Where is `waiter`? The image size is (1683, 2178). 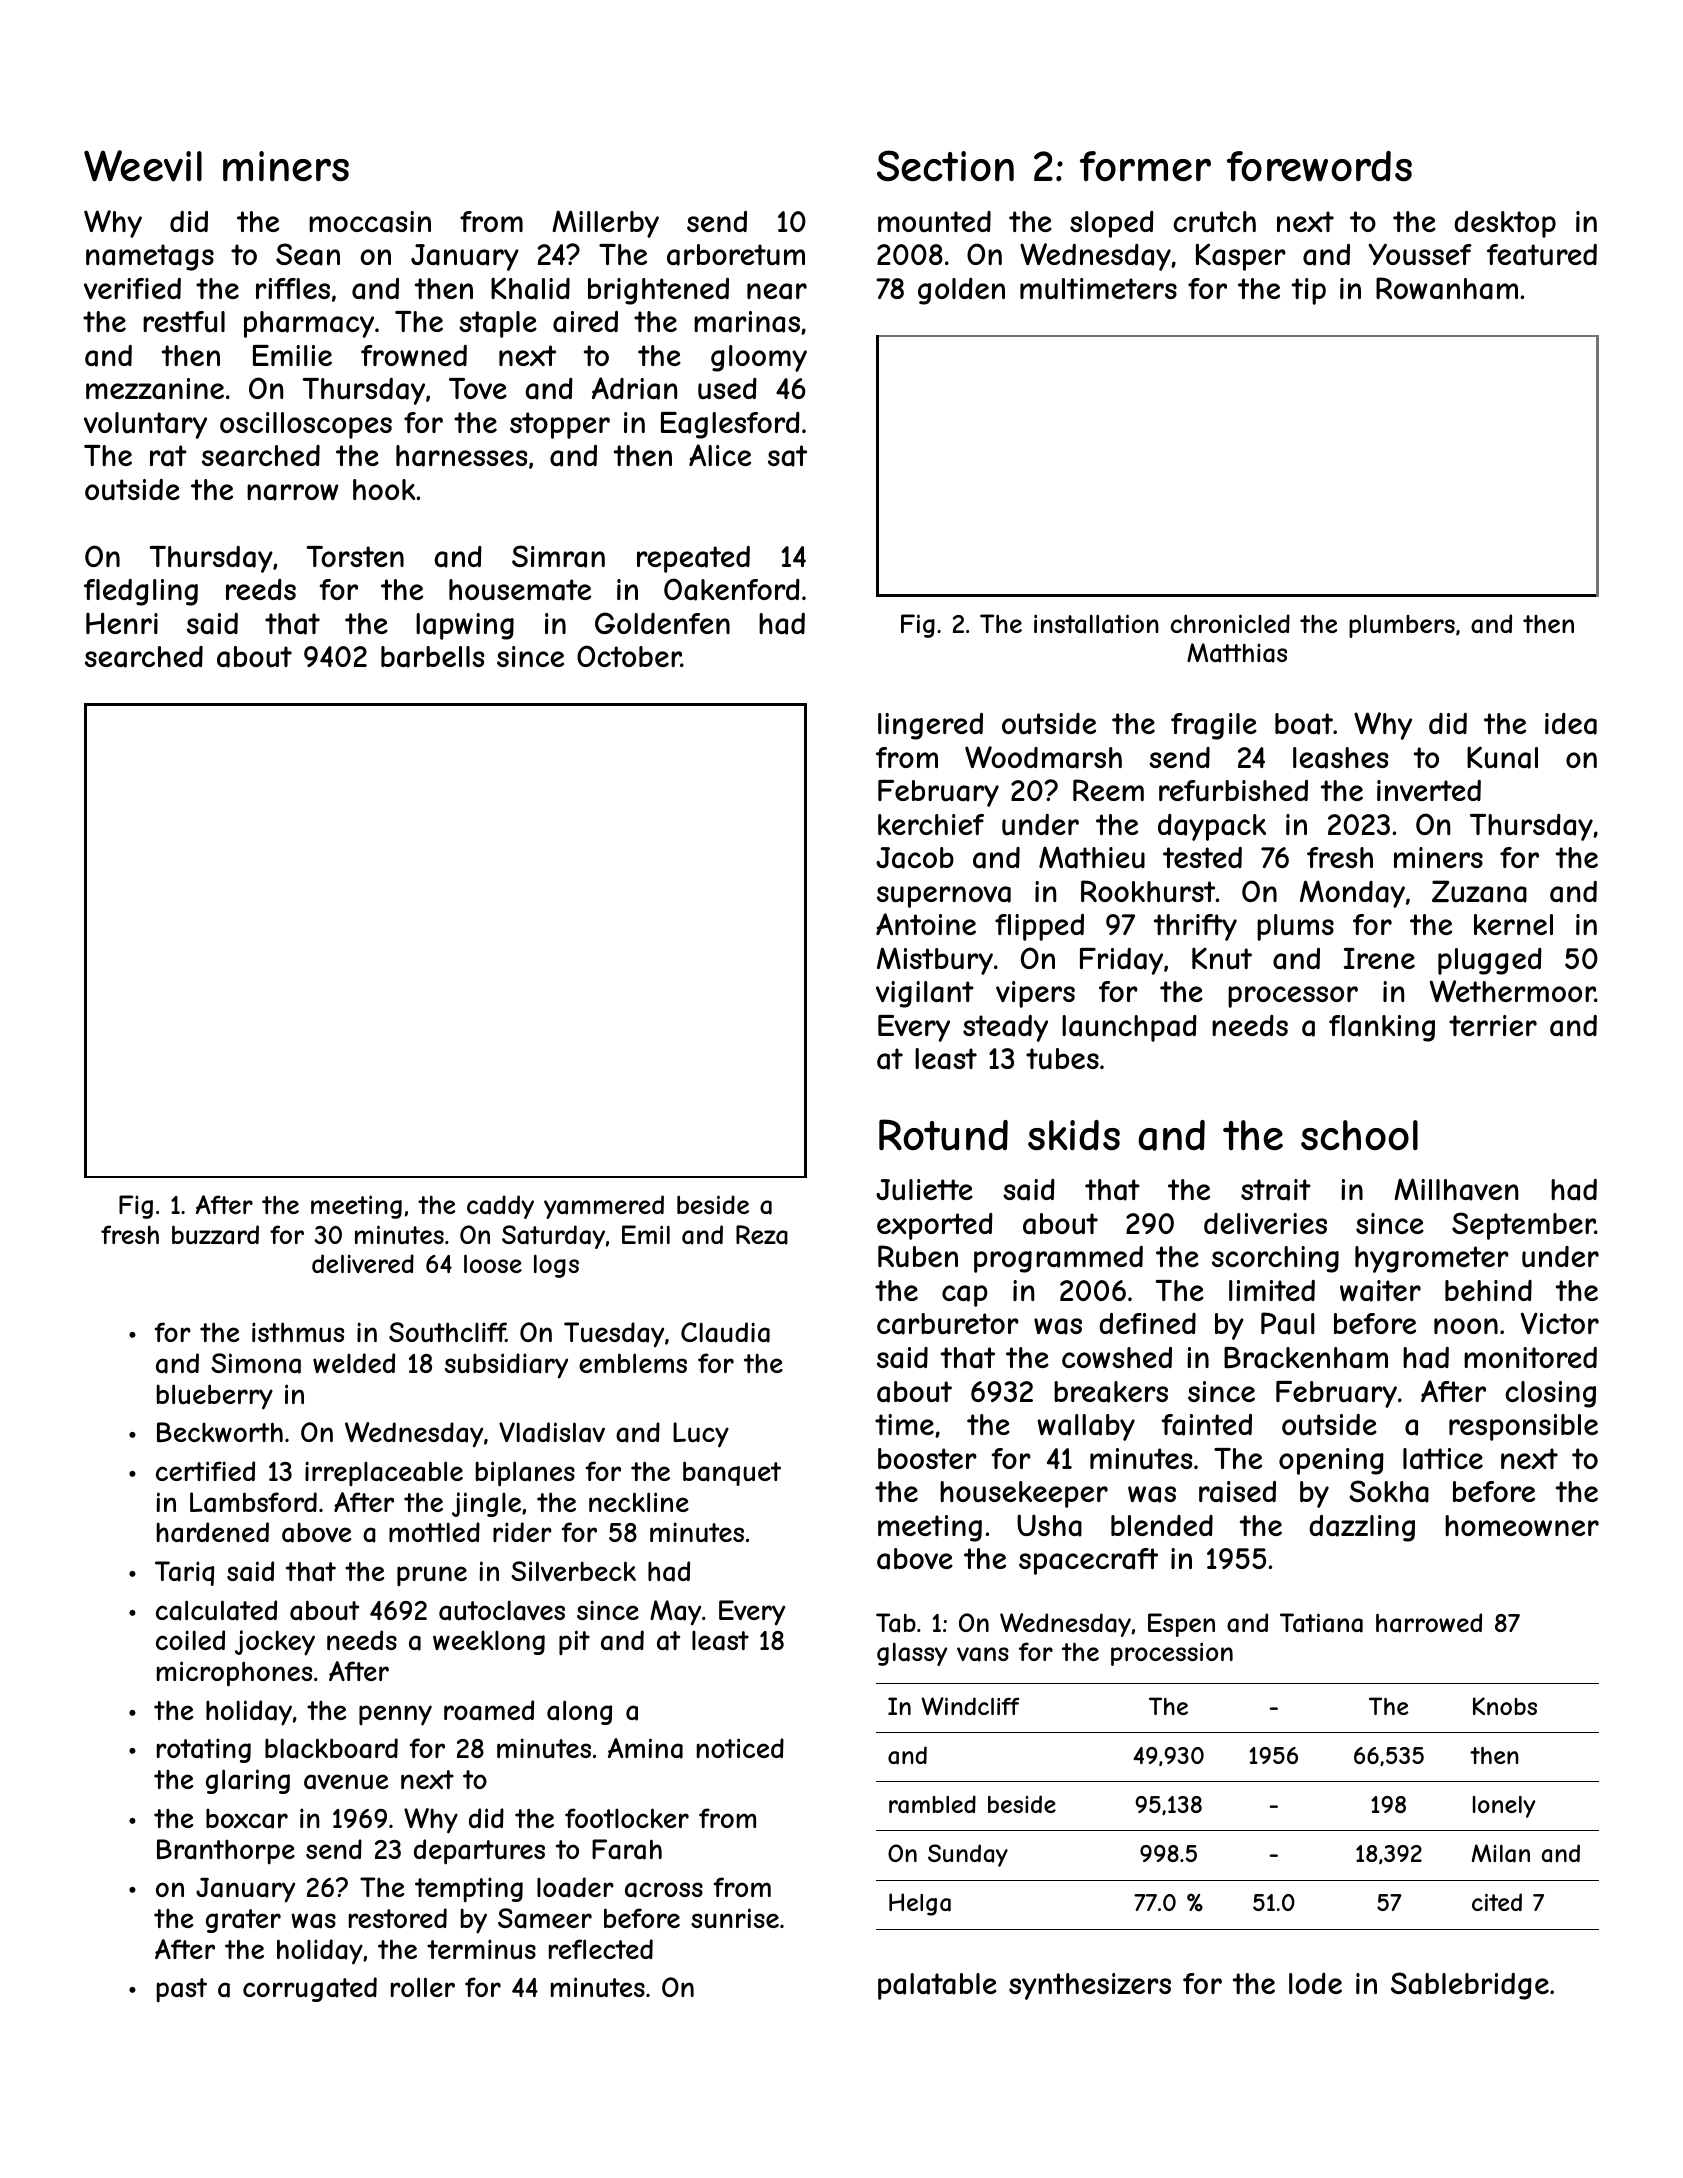
waiter is located at coordinates (1380, 1291).
